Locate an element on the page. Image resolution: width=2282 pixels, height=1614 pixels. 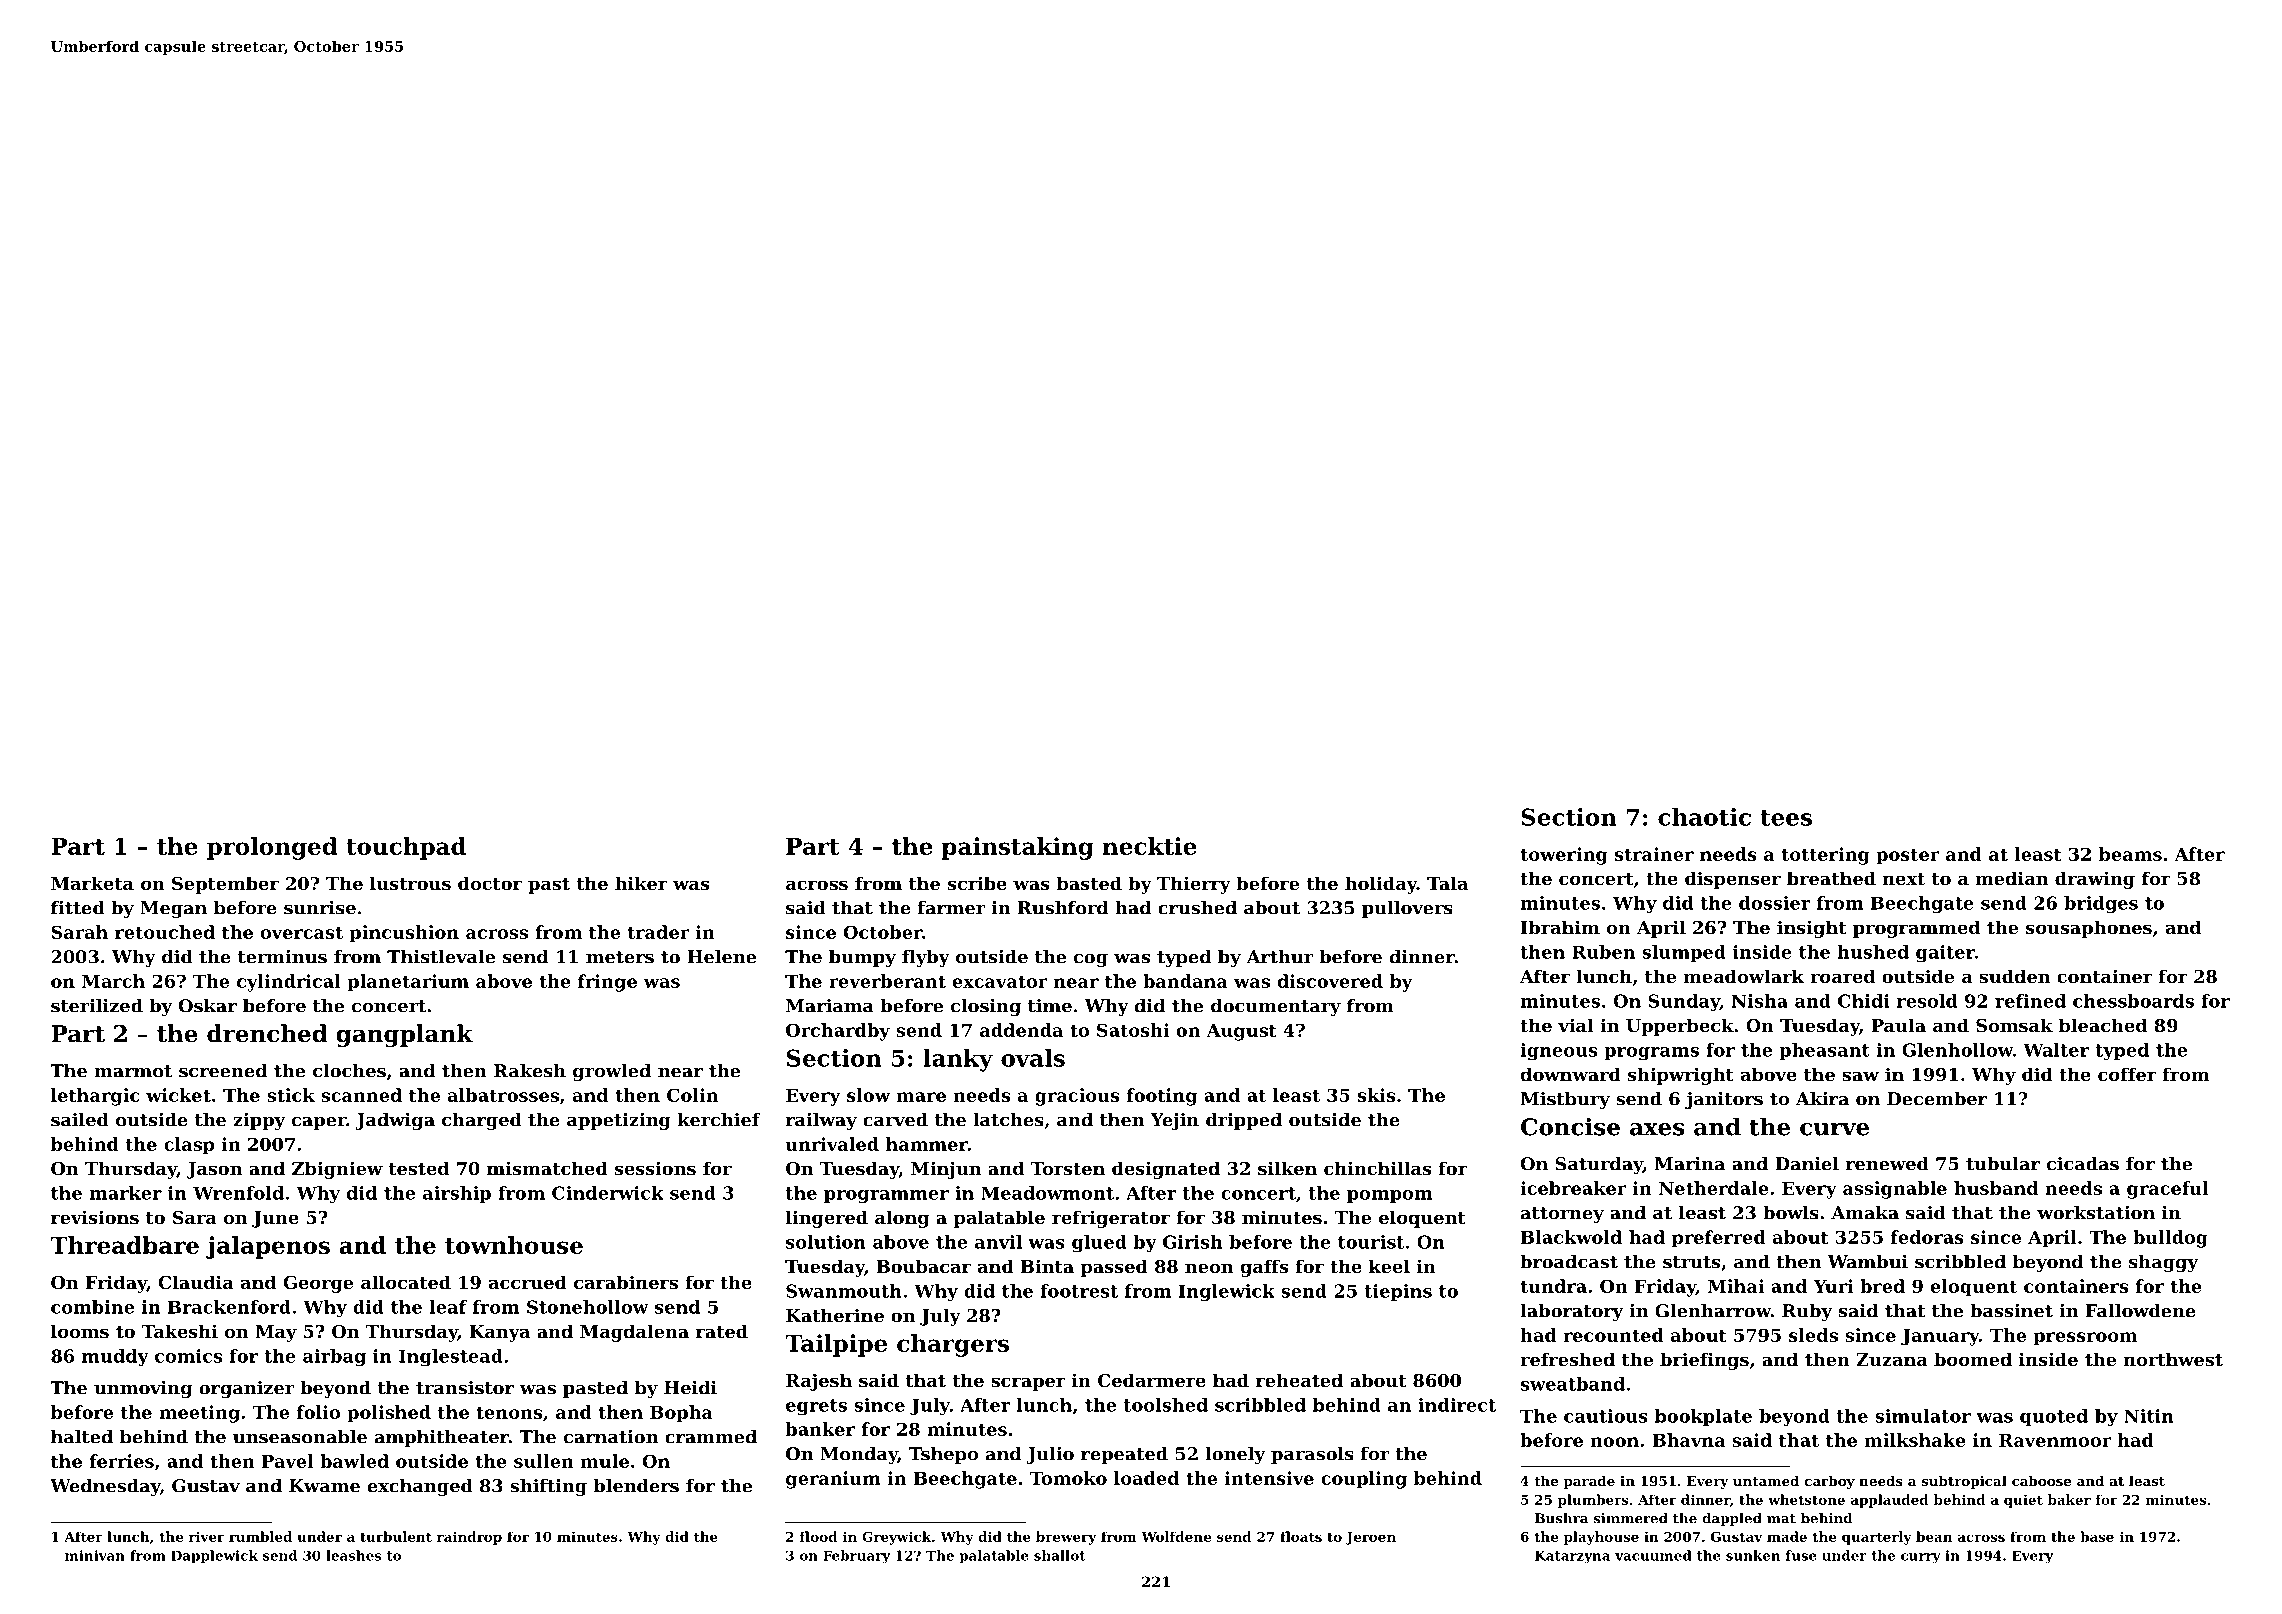
painstaking is located at coordinates (1018, 848).
